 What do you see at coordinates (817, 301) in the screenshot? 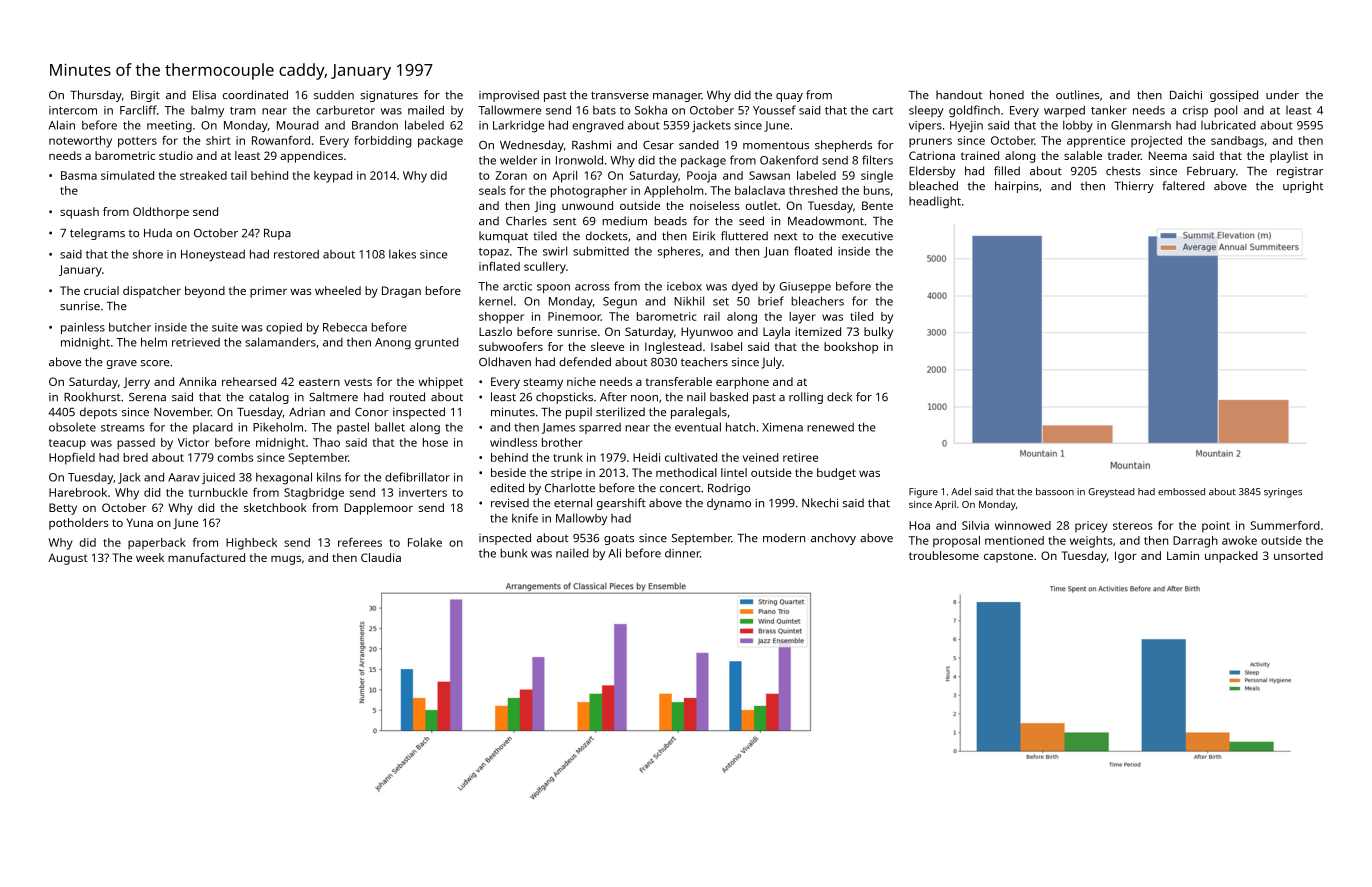
I see `bleachers` at bounding box center [817, 301].
